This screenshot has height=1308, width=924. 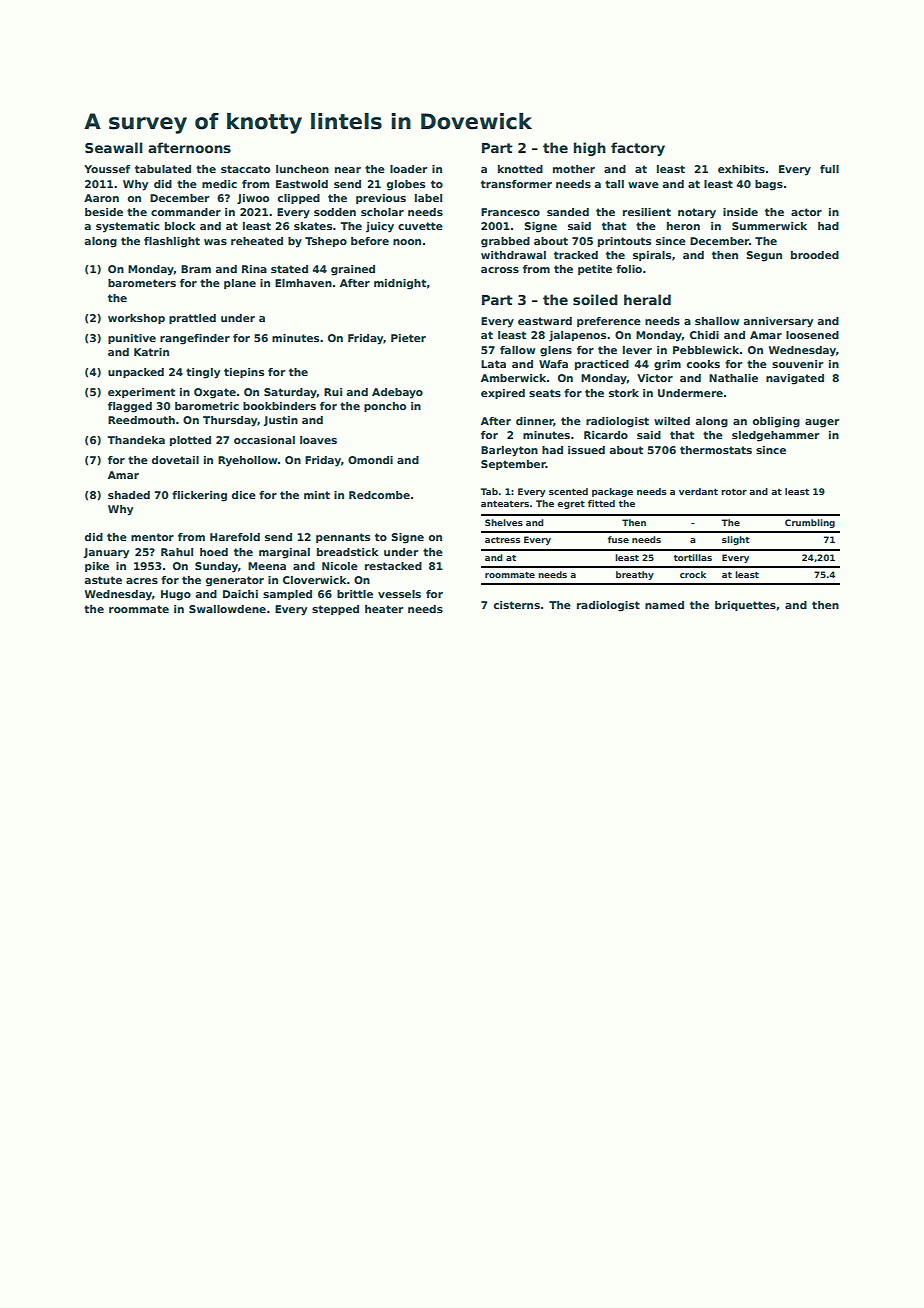 What do you see at coordinates (244, 495) in the screenshot?
I see `dice` at bounding box center [244, 495].
